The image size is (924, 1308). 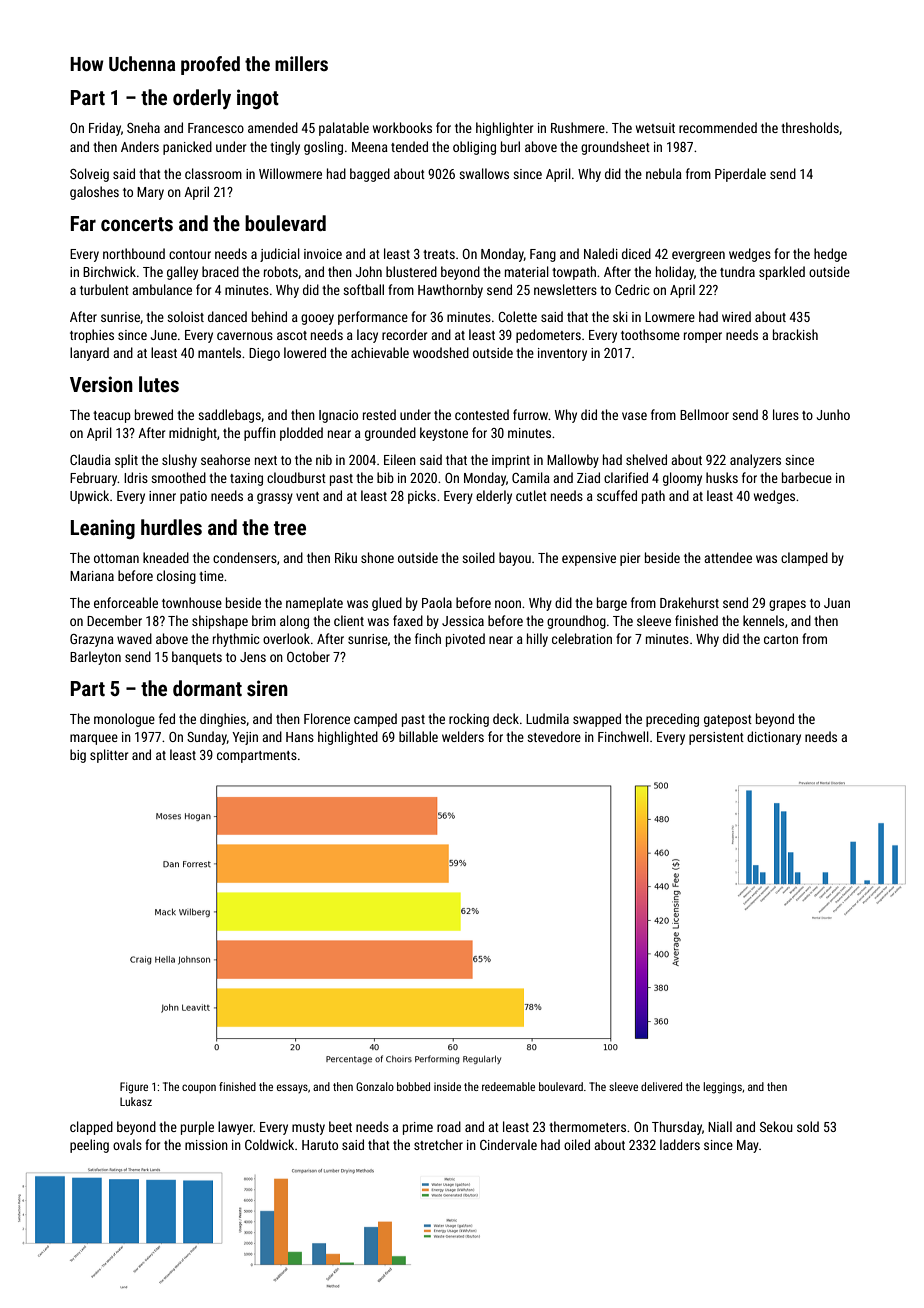 I want to click on Birchwick, so click(x=109, y=271).
